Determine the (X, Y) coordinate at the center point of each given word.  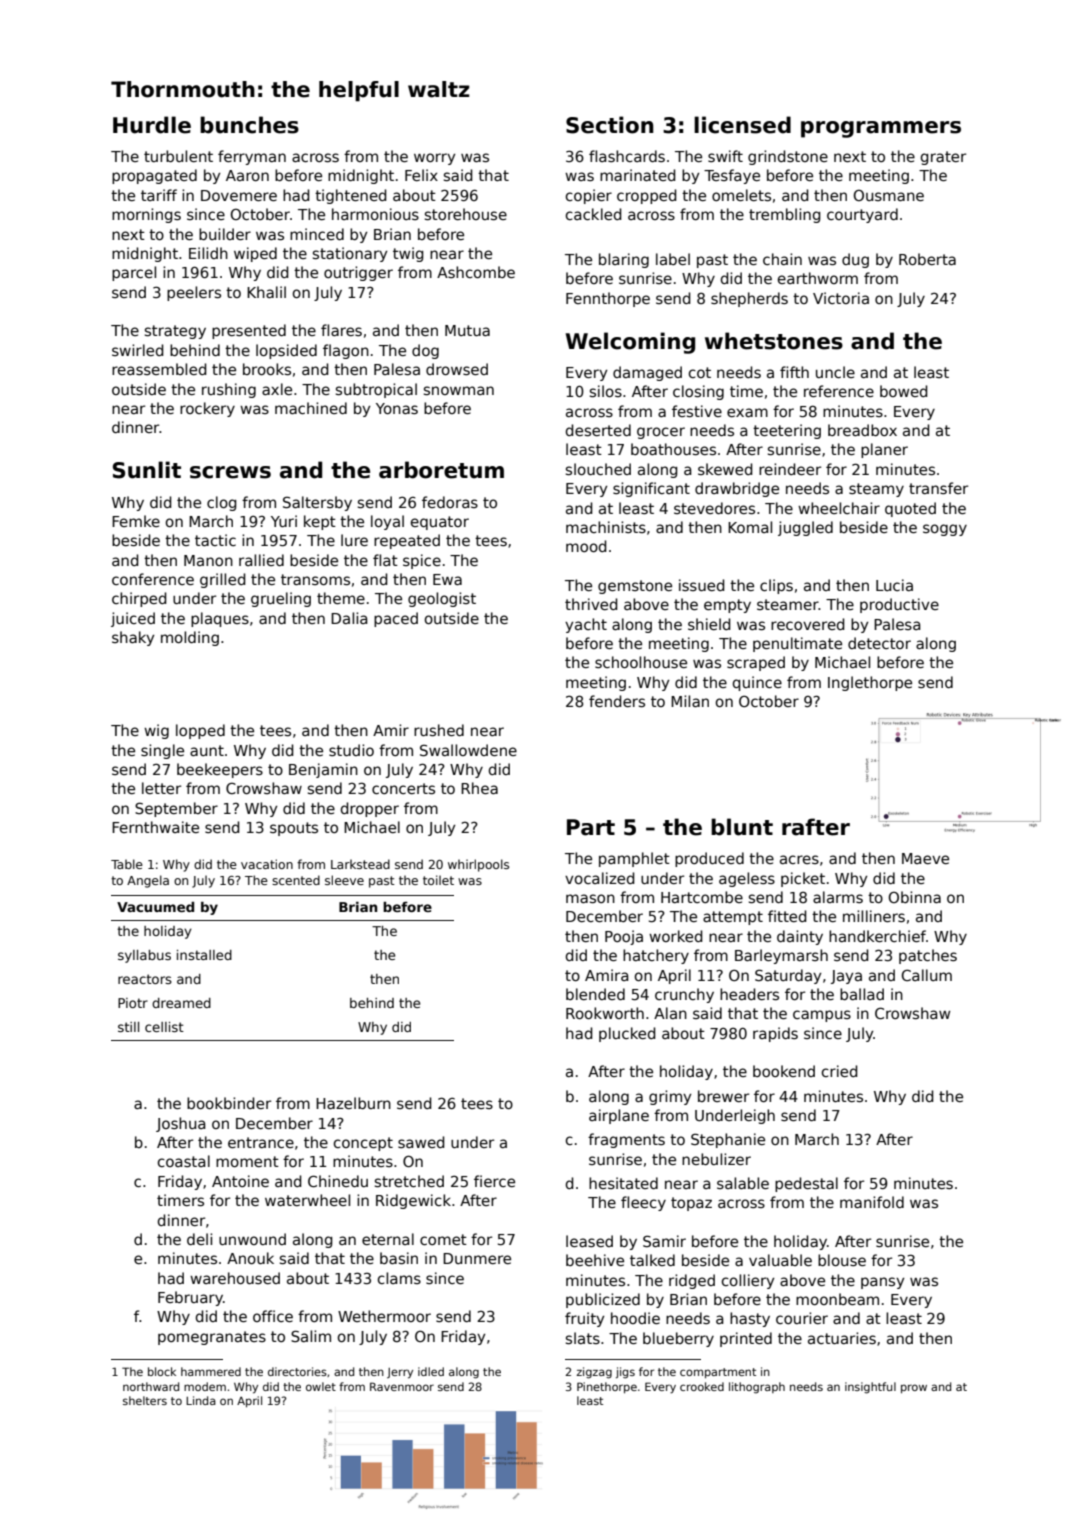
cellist (164, 1027)
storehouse (466, 214)
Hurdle (152, 125)
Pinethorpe (607, 1387)
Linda (201, 1400)
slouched (598, 469)
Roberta (927, 259)
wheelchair (839, 508)
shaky (133, 638)
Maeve (925, 858)
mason (590, 898)
